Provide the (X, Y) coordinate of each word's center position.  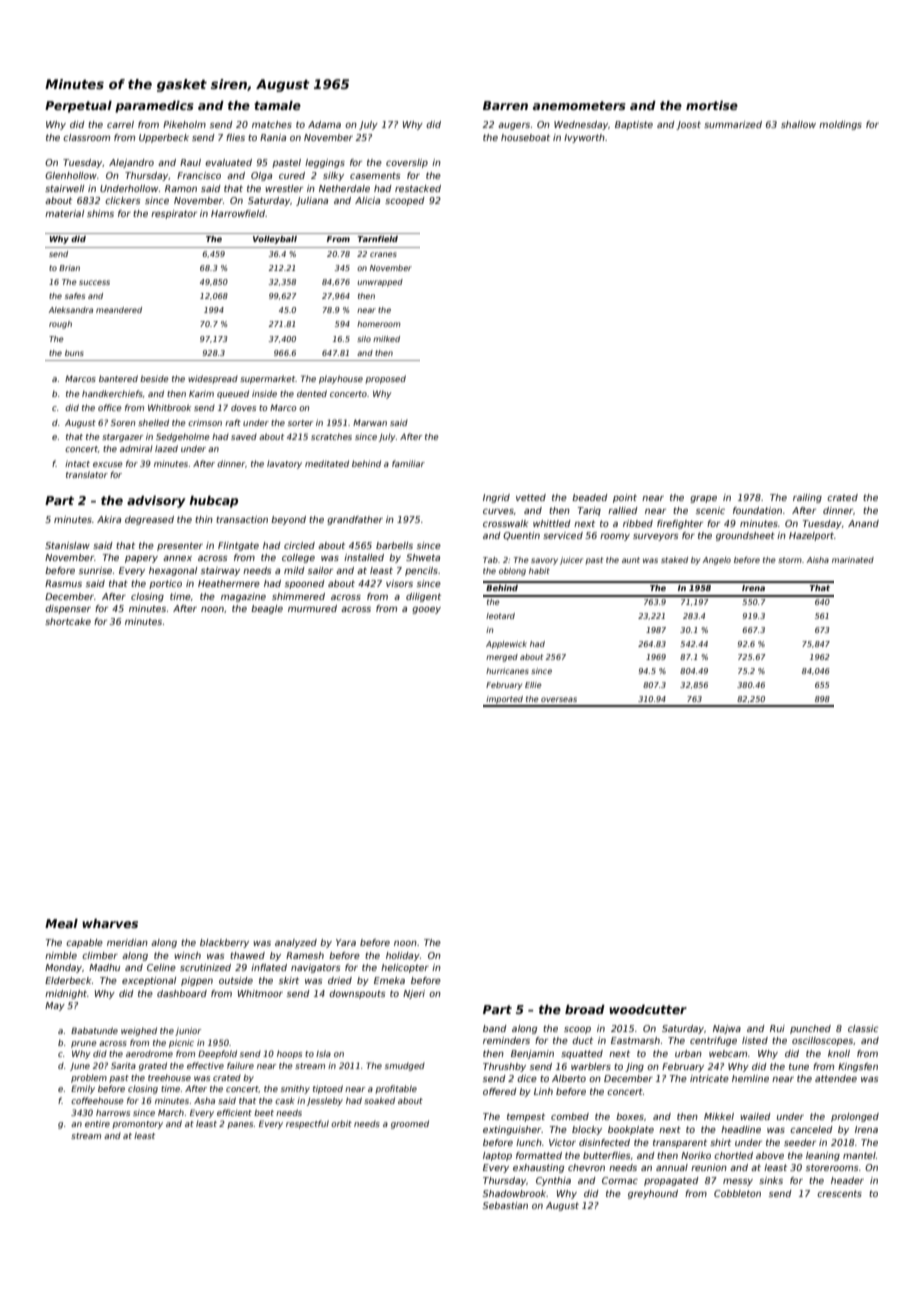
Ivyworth (584, 138)
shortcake (68, 621)
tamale (277, 105)
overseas (559, 699)
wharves (110, 923)
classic (863, 1028)
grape (703, 499)
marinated (853, 560)
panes (240, 1125)
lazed (166, 448)
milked (386, 339)
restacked (418, 188)
